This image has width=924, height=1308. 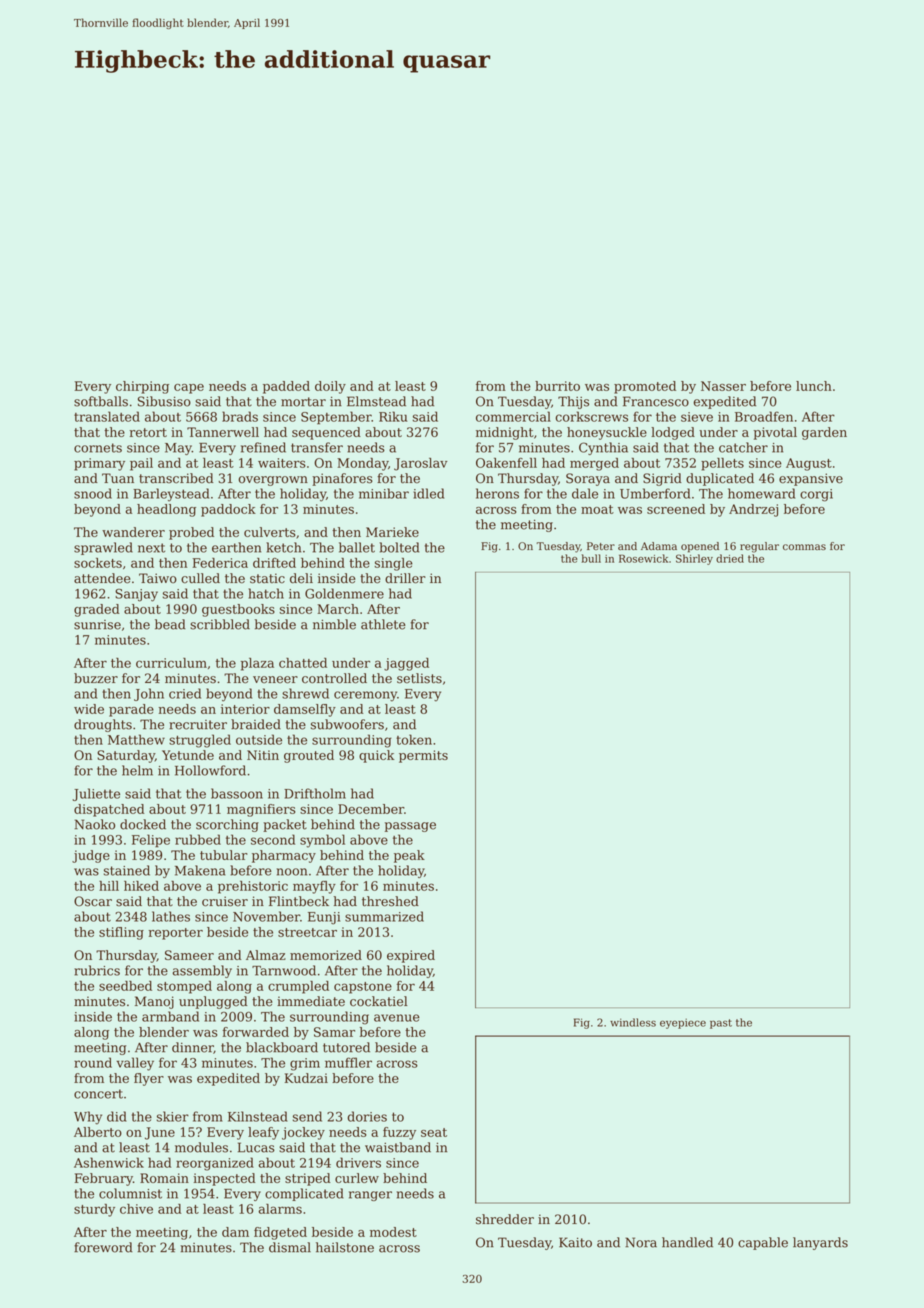 What do you see at coordinates (814, 386) in the image?
I see `lunch` at bounding box center [814, 386].
